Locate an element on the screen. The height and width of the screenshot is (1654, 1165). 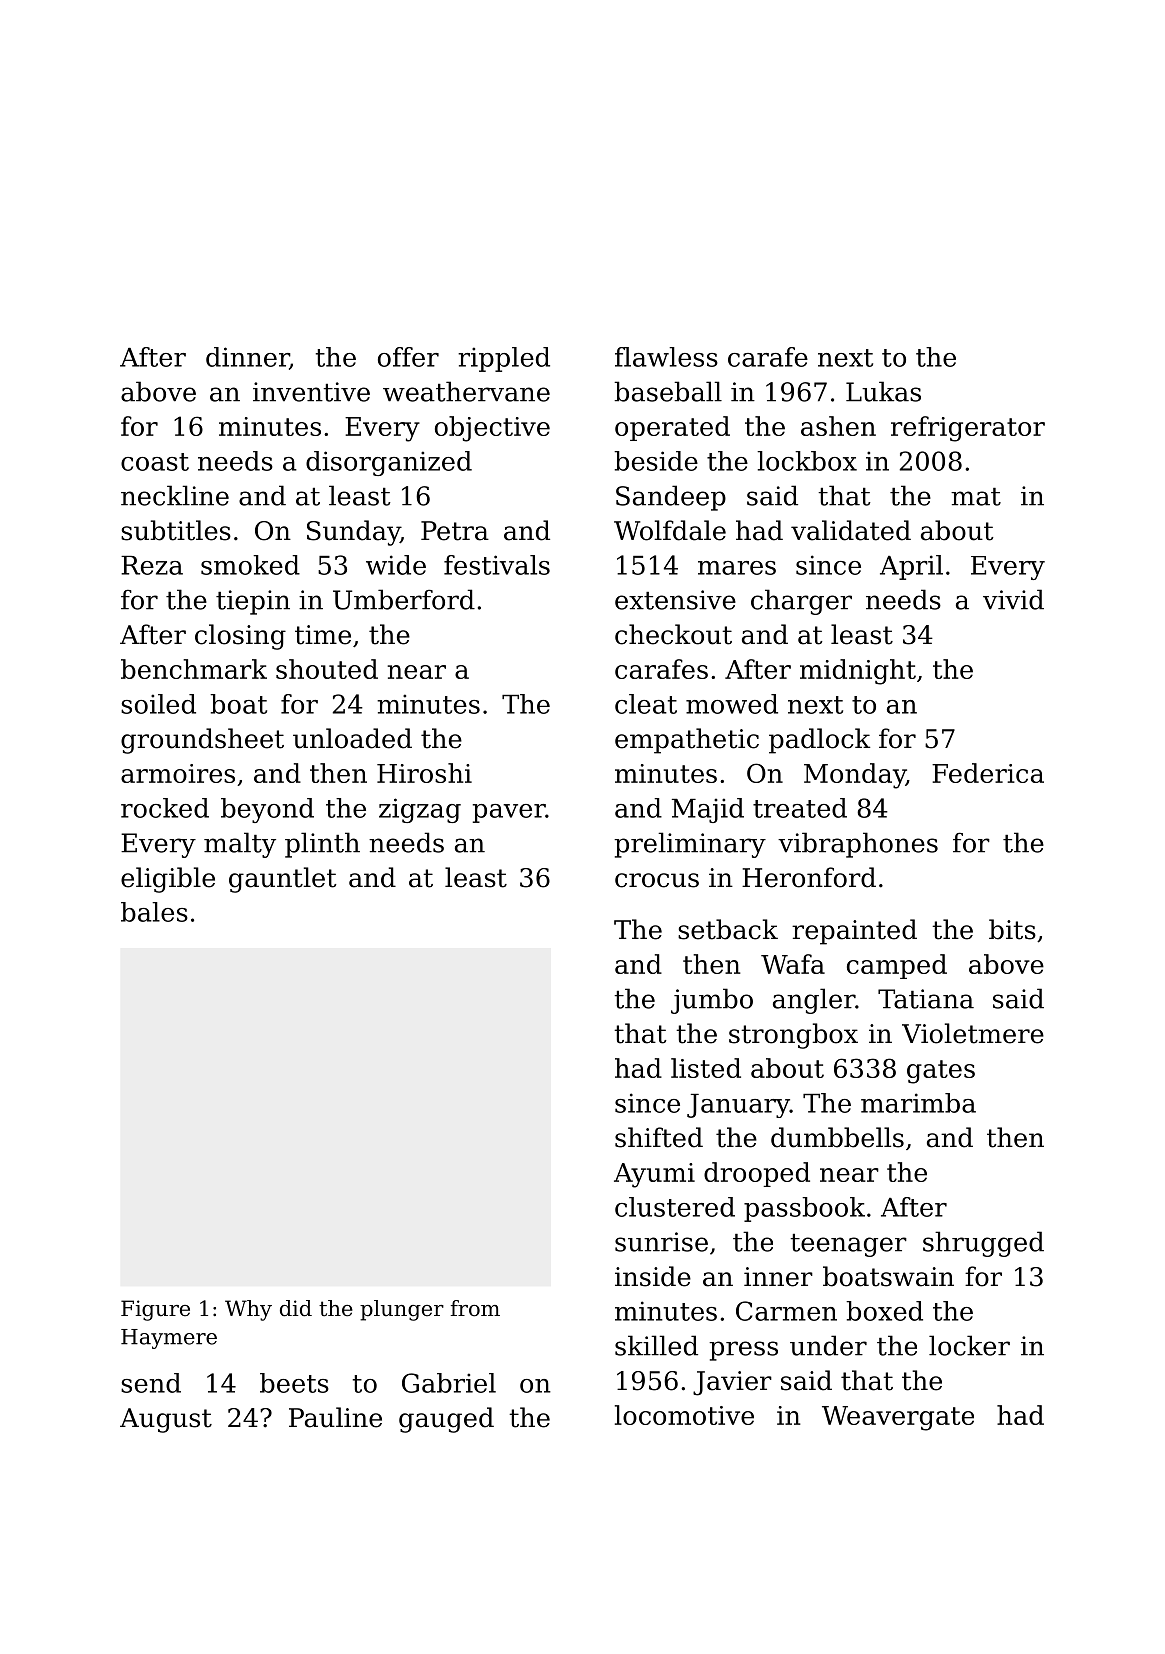
Pauline is located at coordinates (335, 1417).
